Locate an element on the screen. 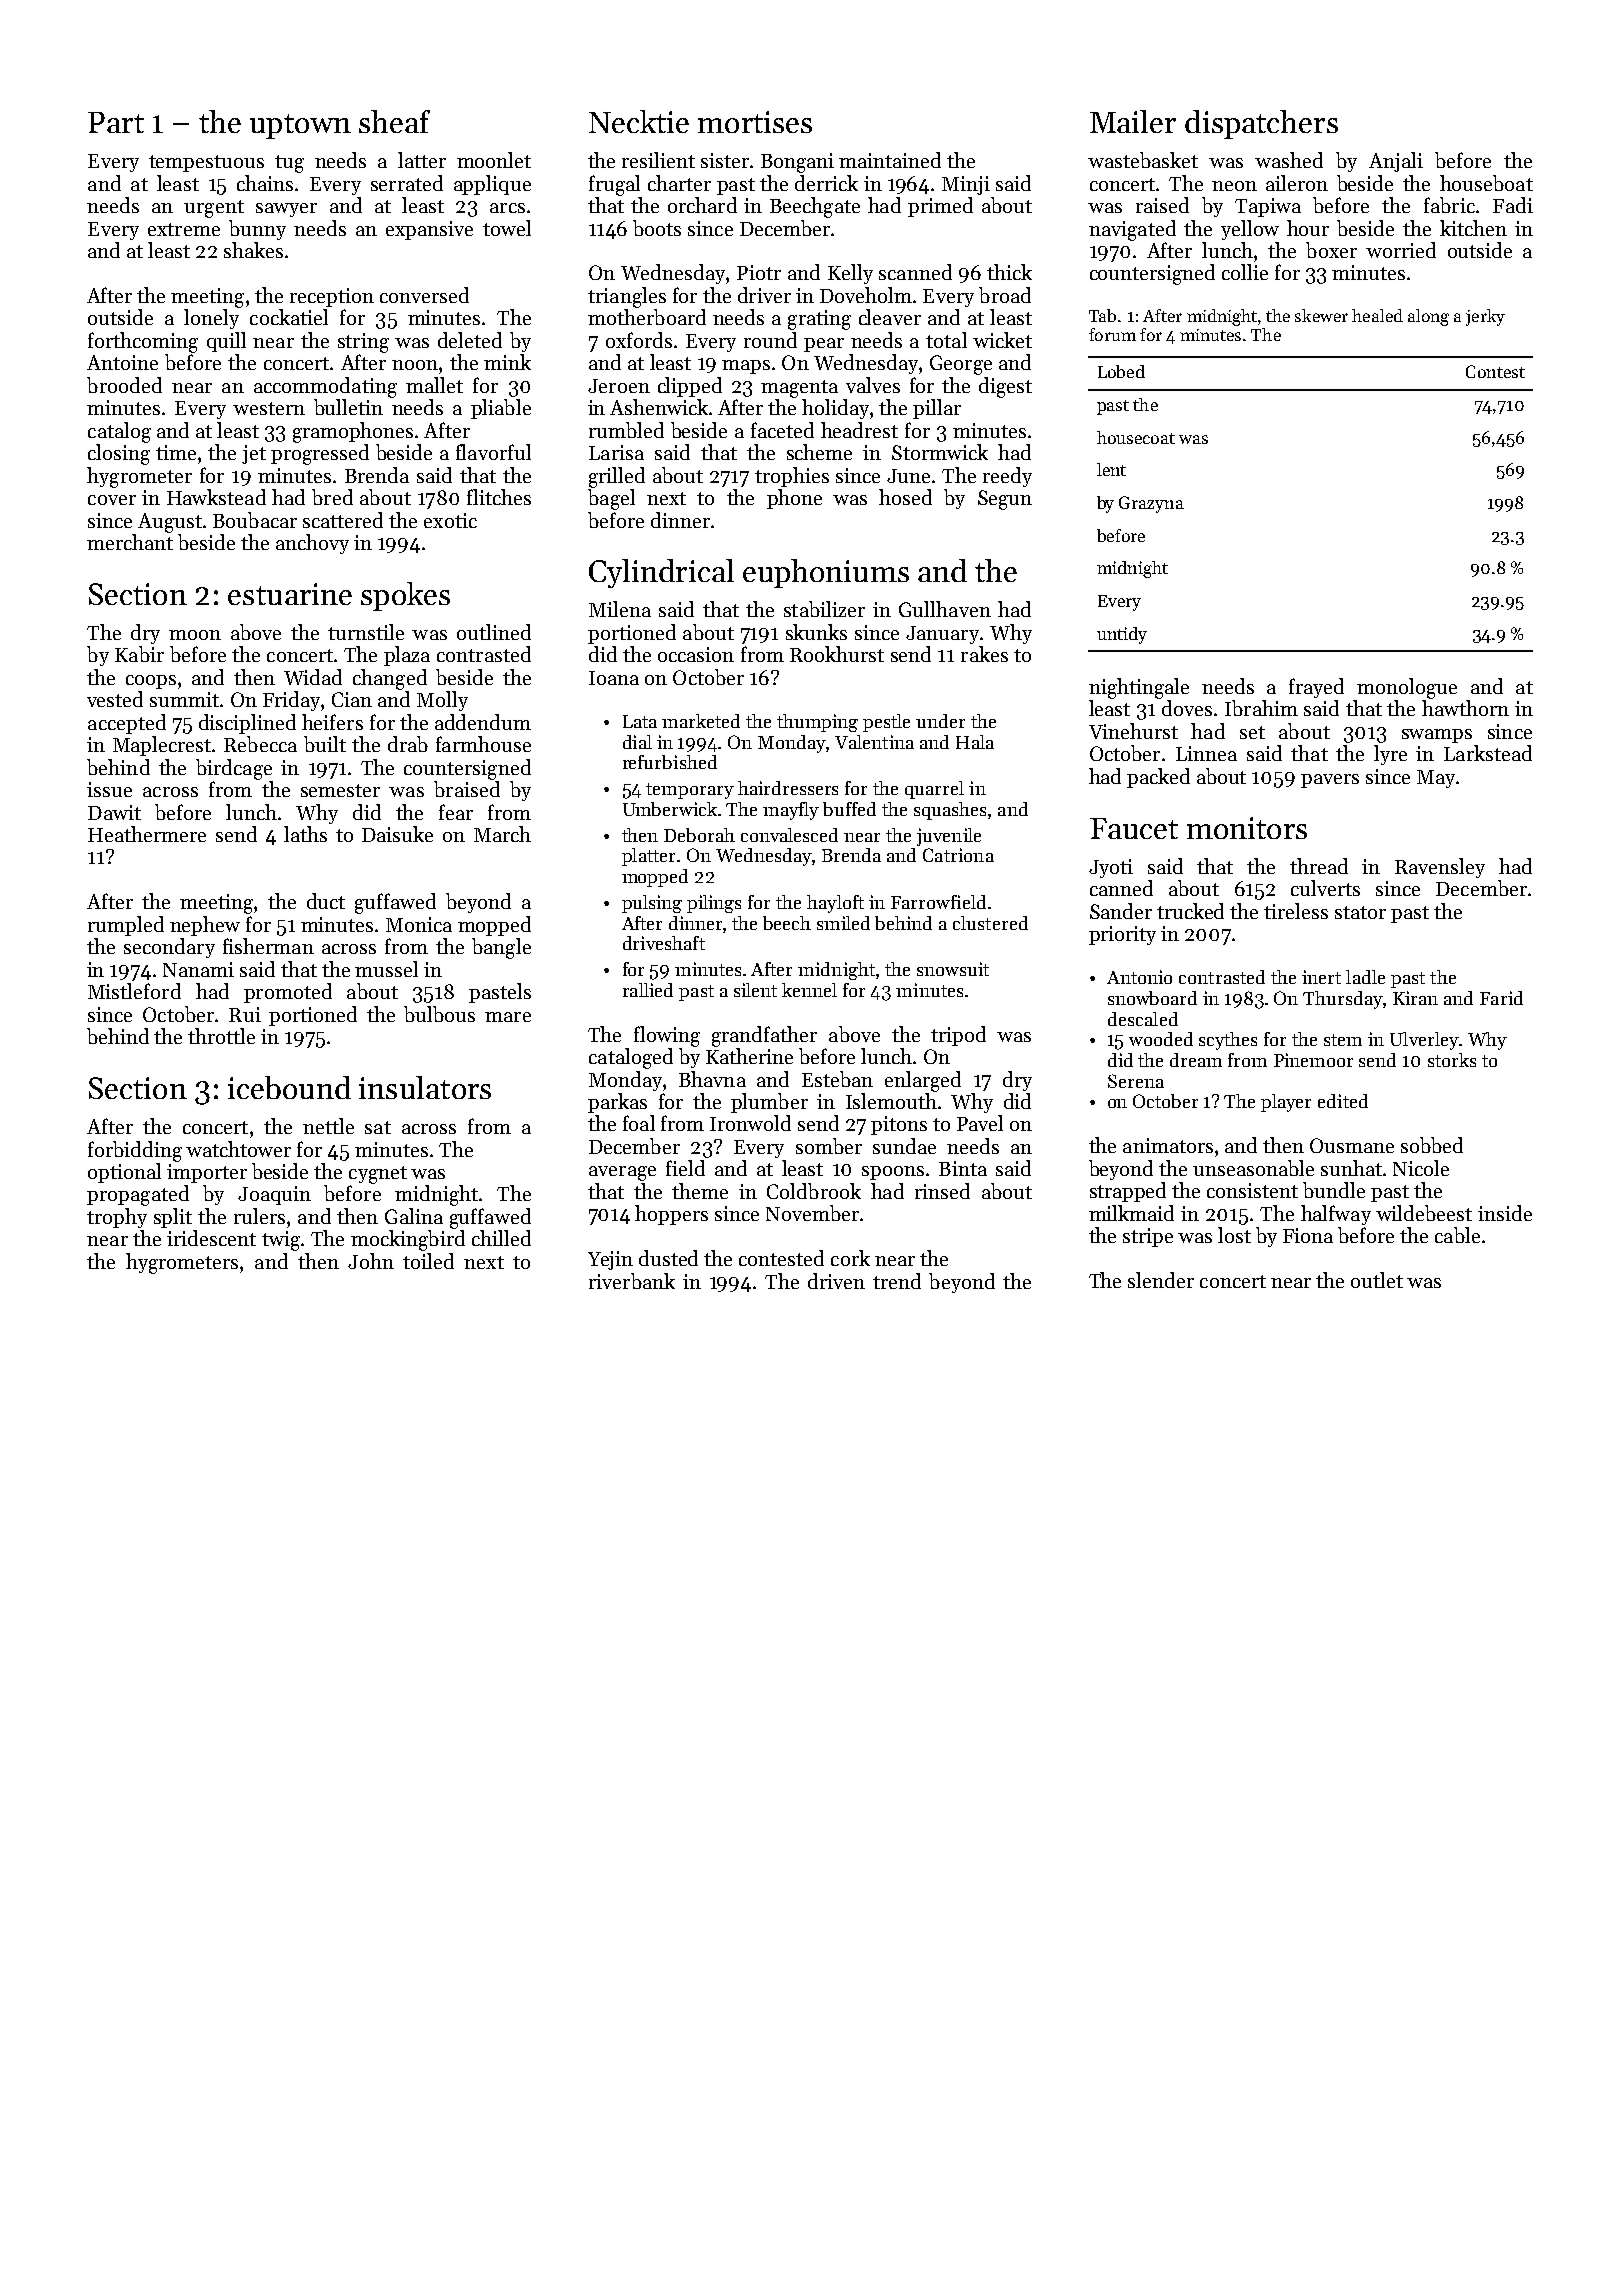  Heathermere is located at coordinates (147, 834).
